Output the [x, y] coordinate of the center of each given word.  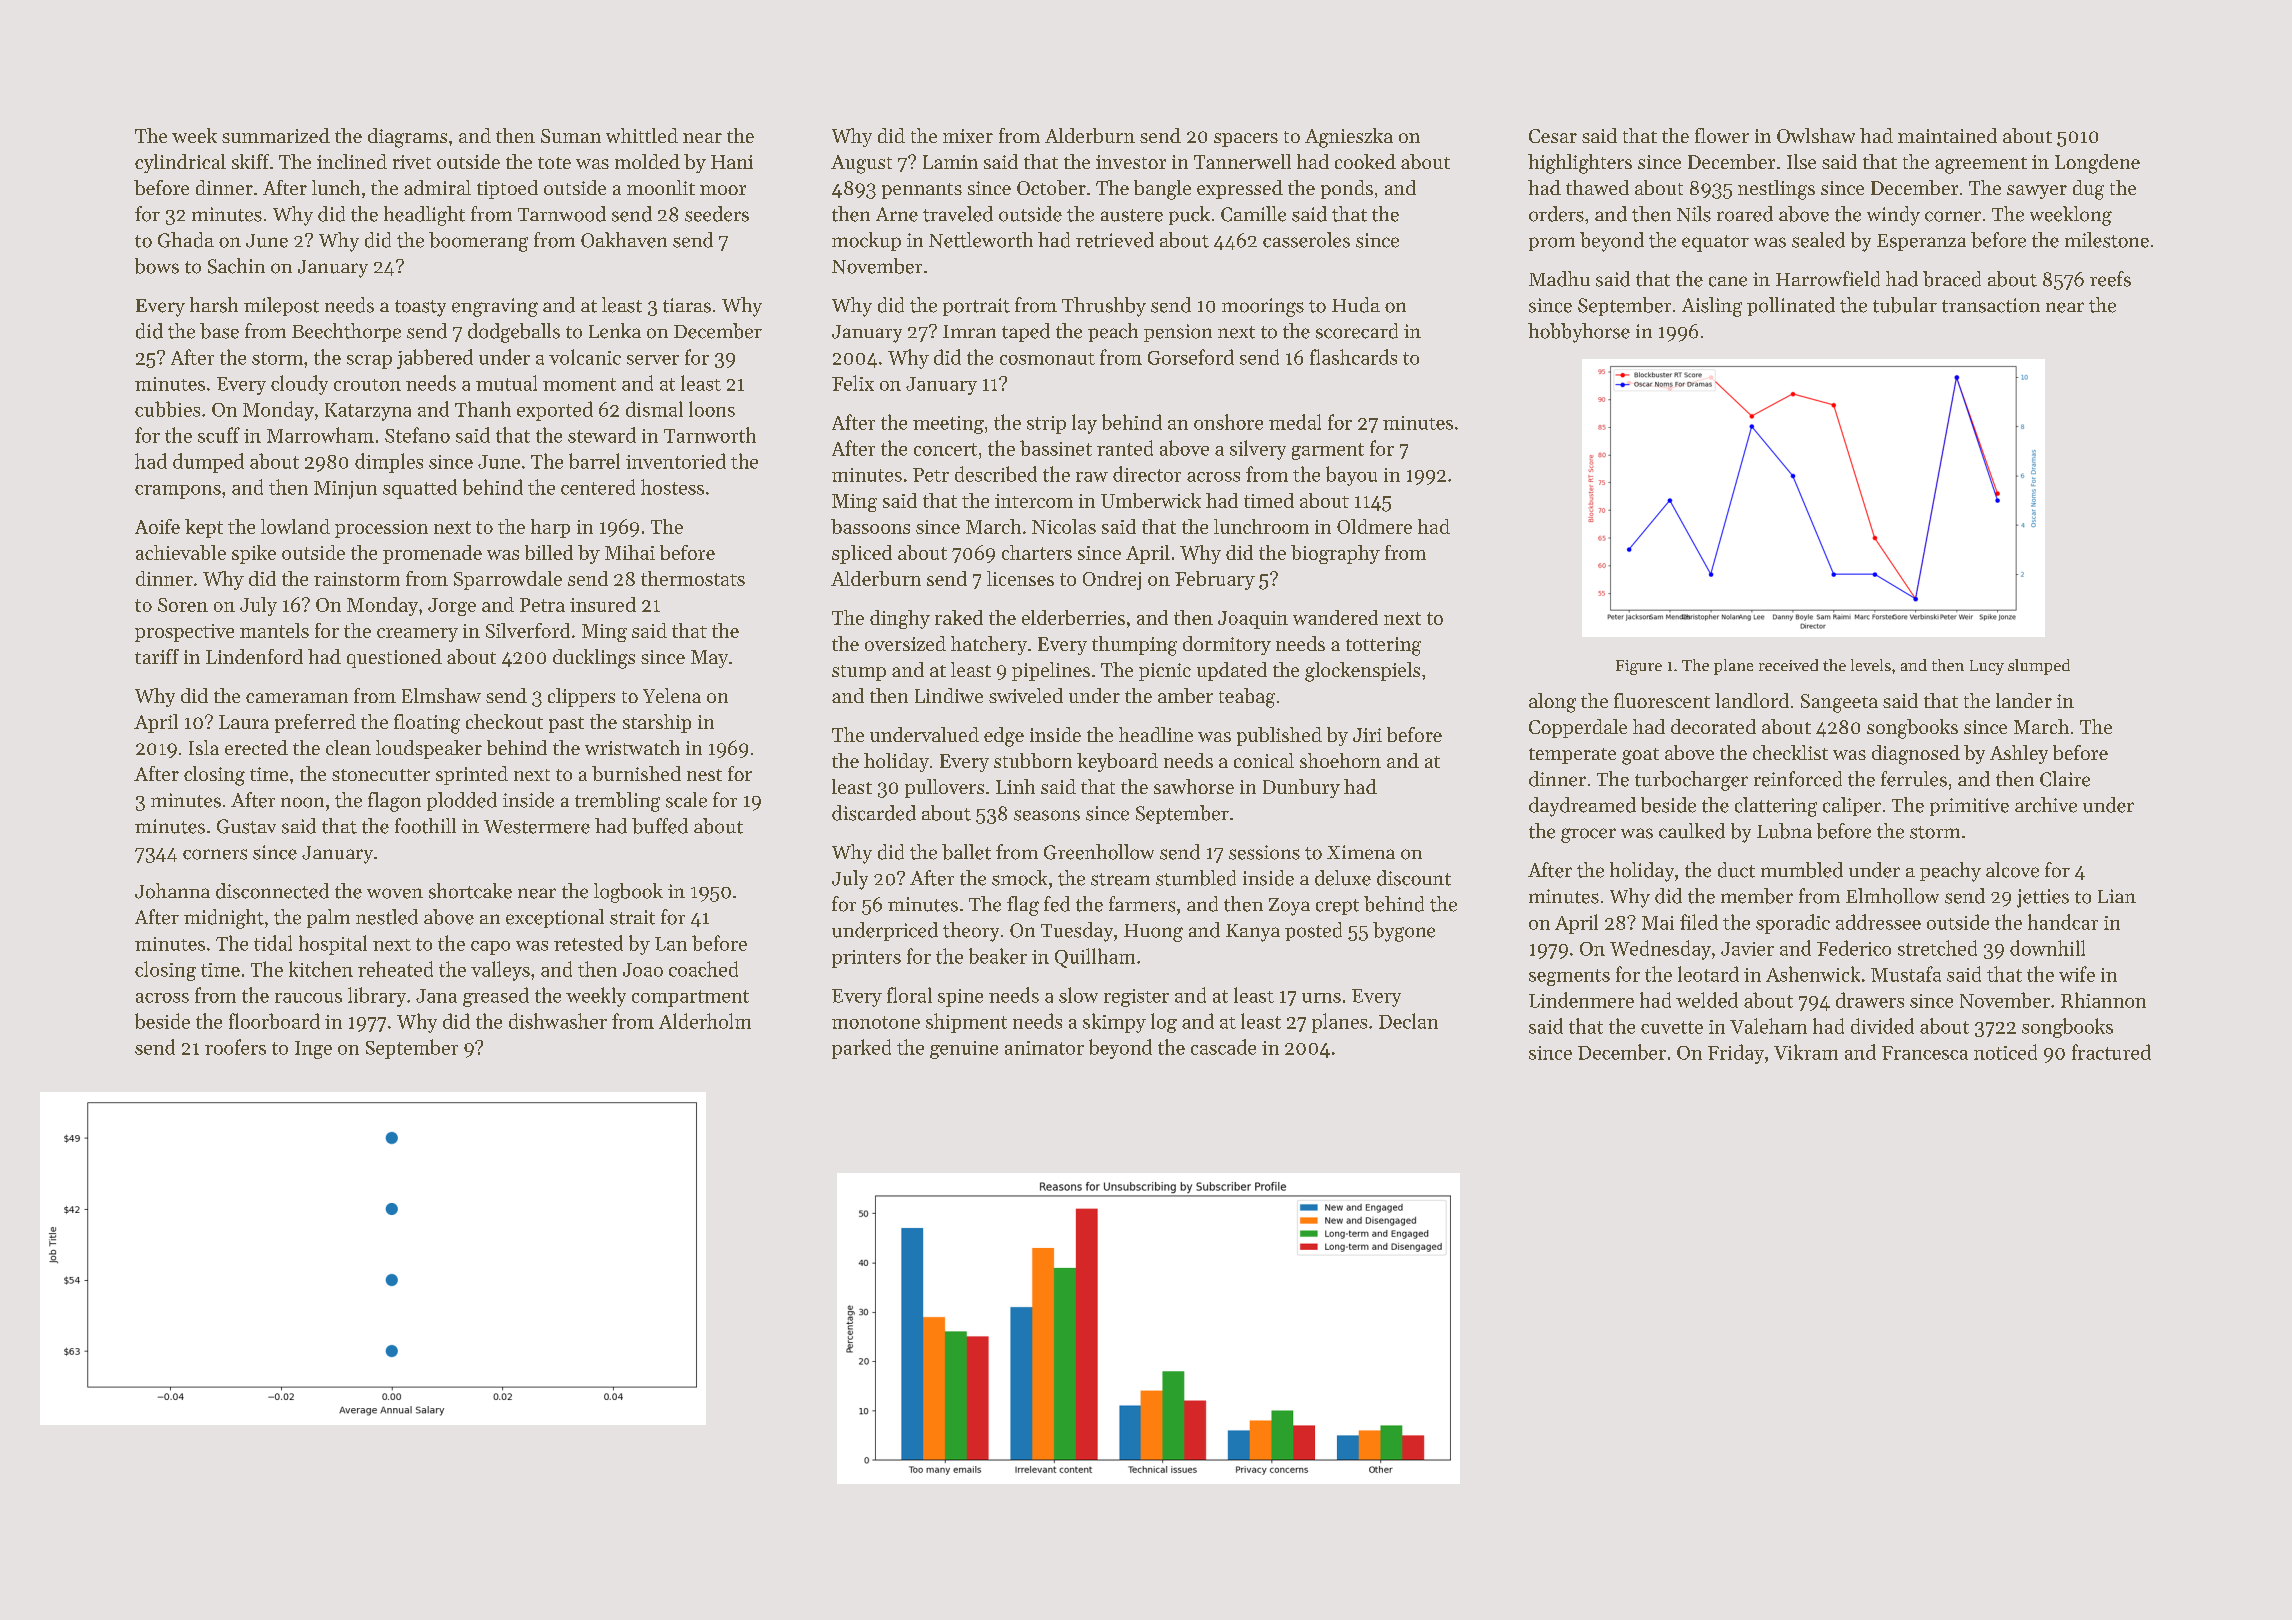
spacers [1246, 140]
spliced [862, 554]
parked [861, 1049]
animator [1044, 1048]
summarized [276, 135]
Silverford [528, 630]
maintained [1947, 135]
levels [1871, 665]
